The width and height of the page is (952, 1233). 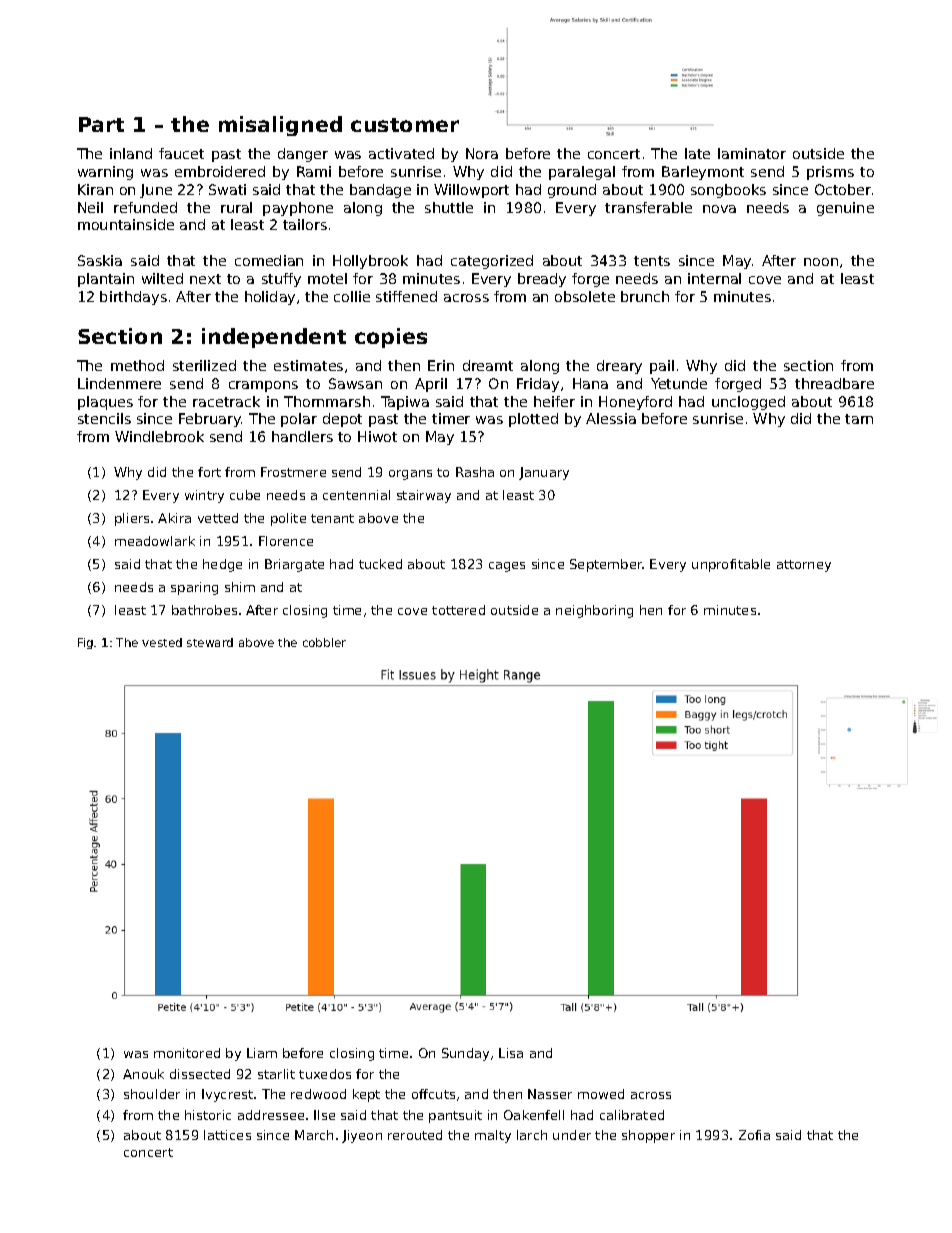 I want to click on mowed, so click(x=601, y=1094).
